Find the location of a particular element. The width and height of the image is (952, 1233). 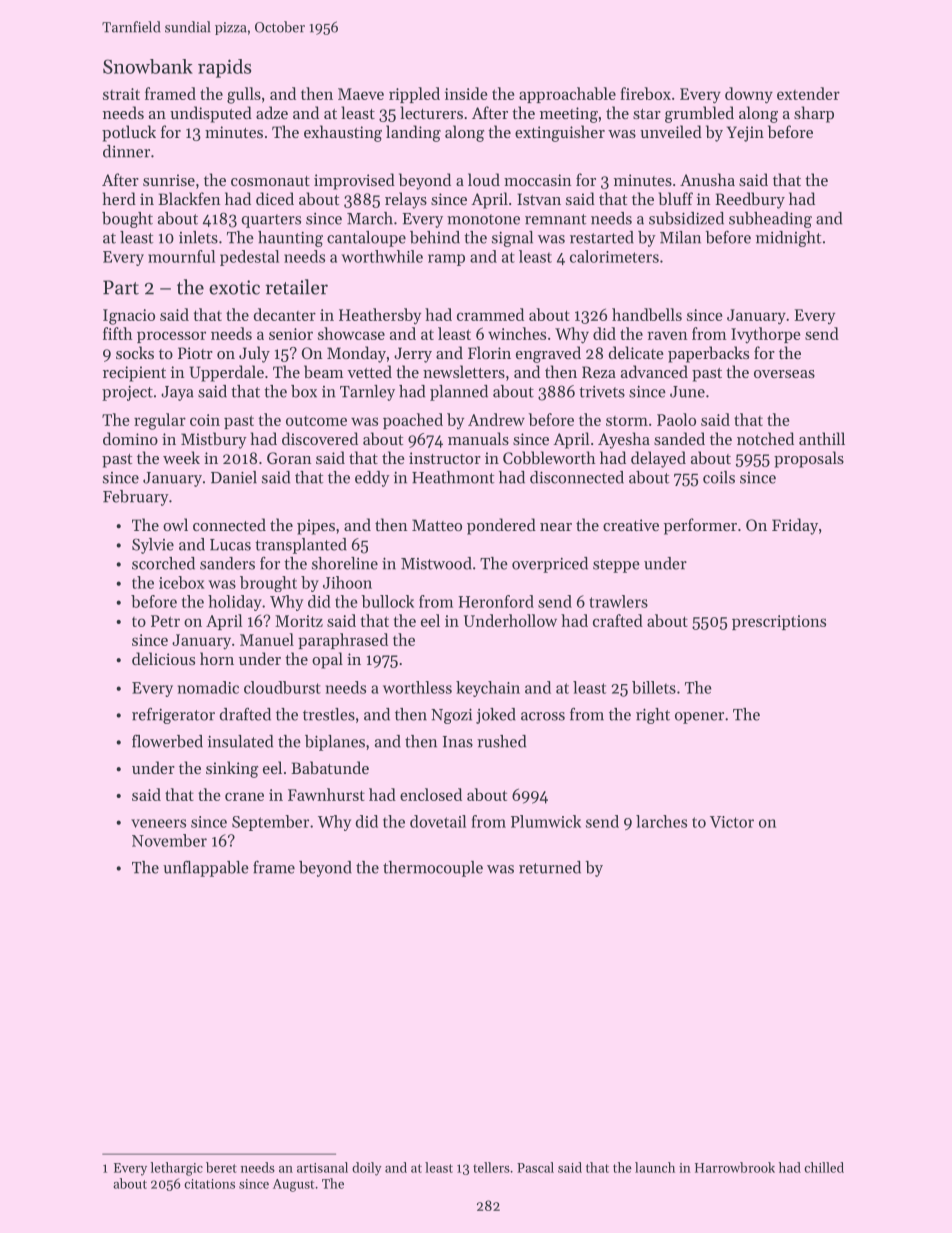

extinguisher is located at coordinates (560, 133).
